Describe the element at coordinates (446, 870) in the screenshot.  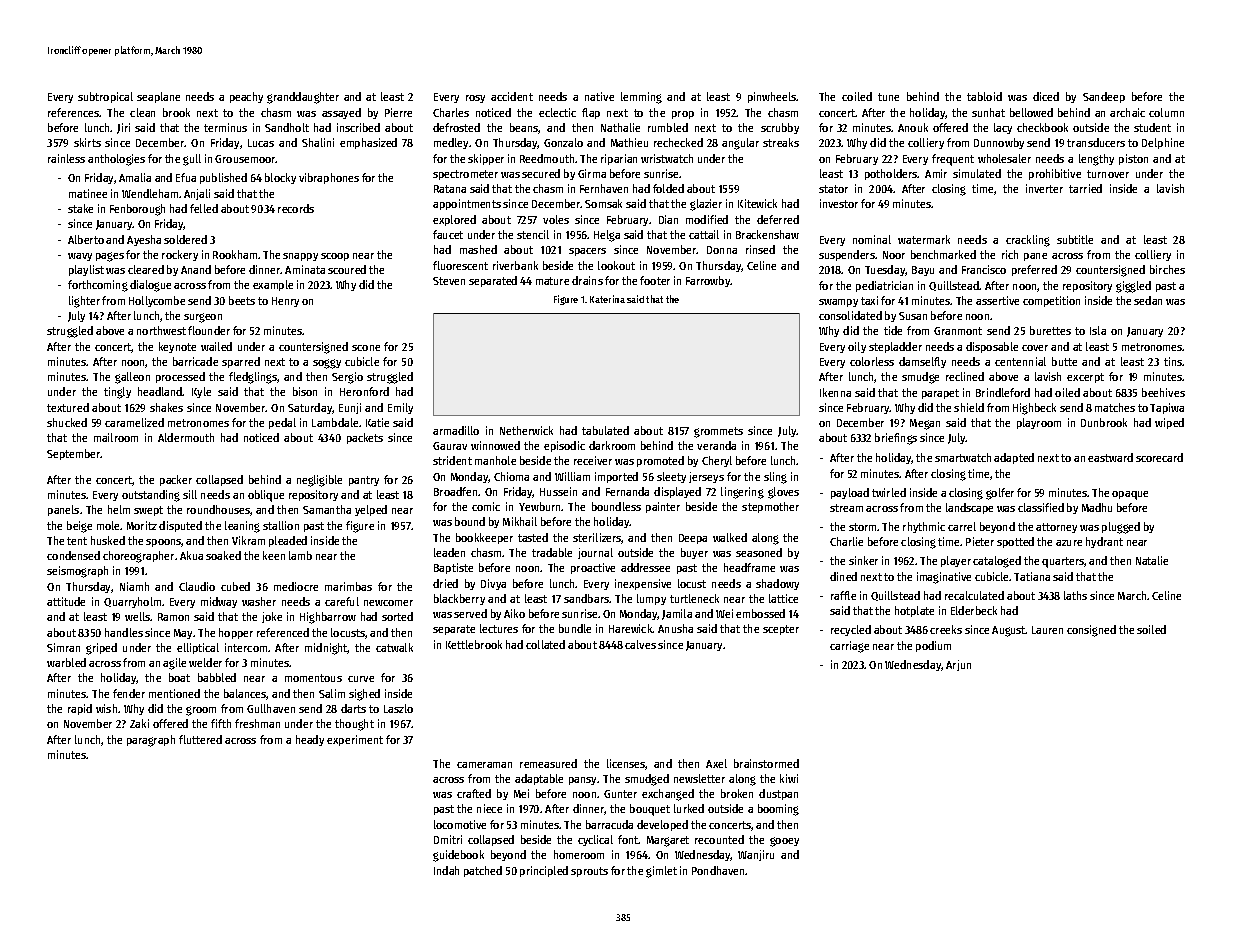
I see `Indah` at that location.
